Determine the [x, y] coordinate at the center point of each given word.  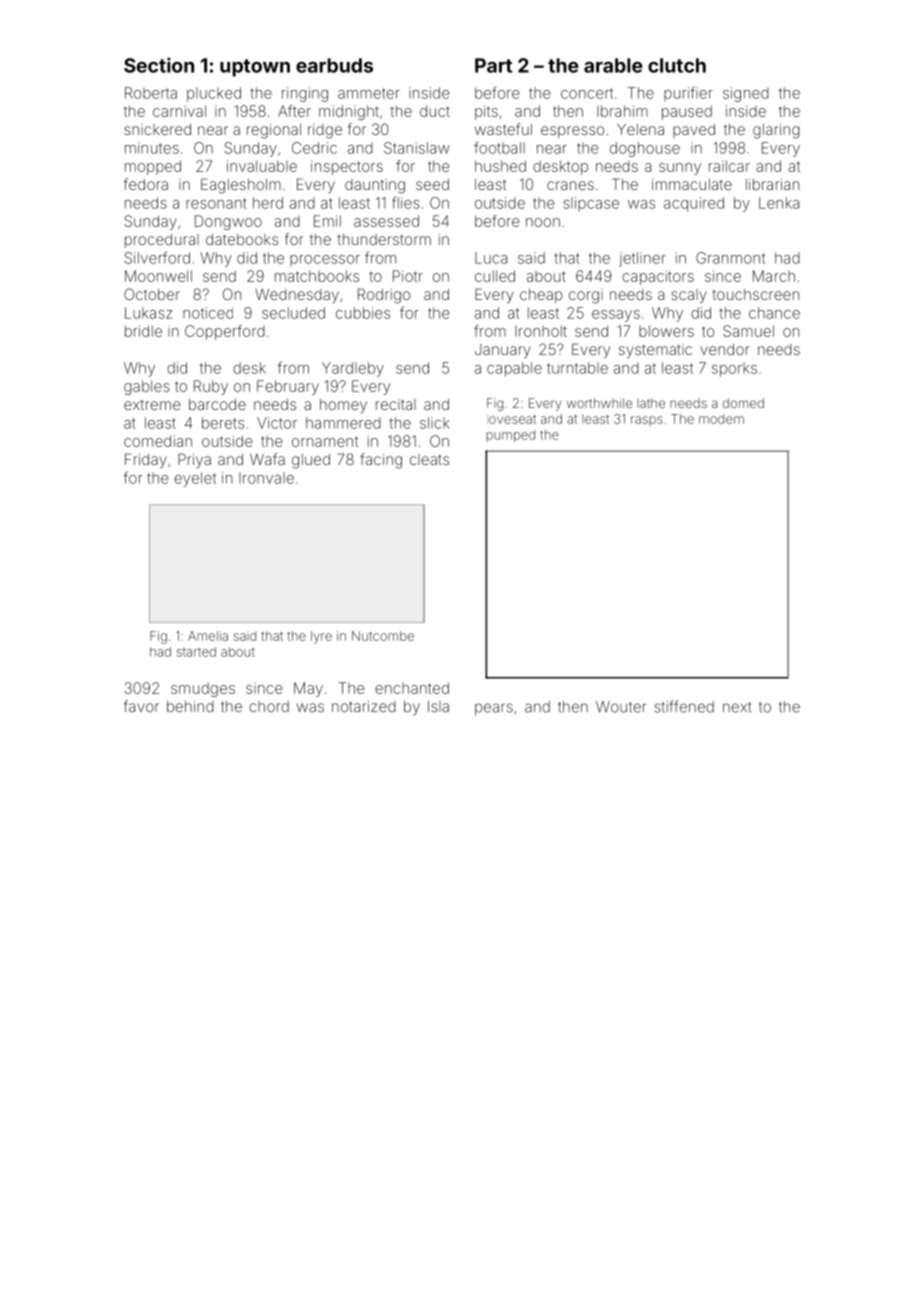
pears [494, 709]
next [737, 707]
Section [159, 65]
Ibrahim [622, 111]
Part [493, 65]
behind [190, 706]
